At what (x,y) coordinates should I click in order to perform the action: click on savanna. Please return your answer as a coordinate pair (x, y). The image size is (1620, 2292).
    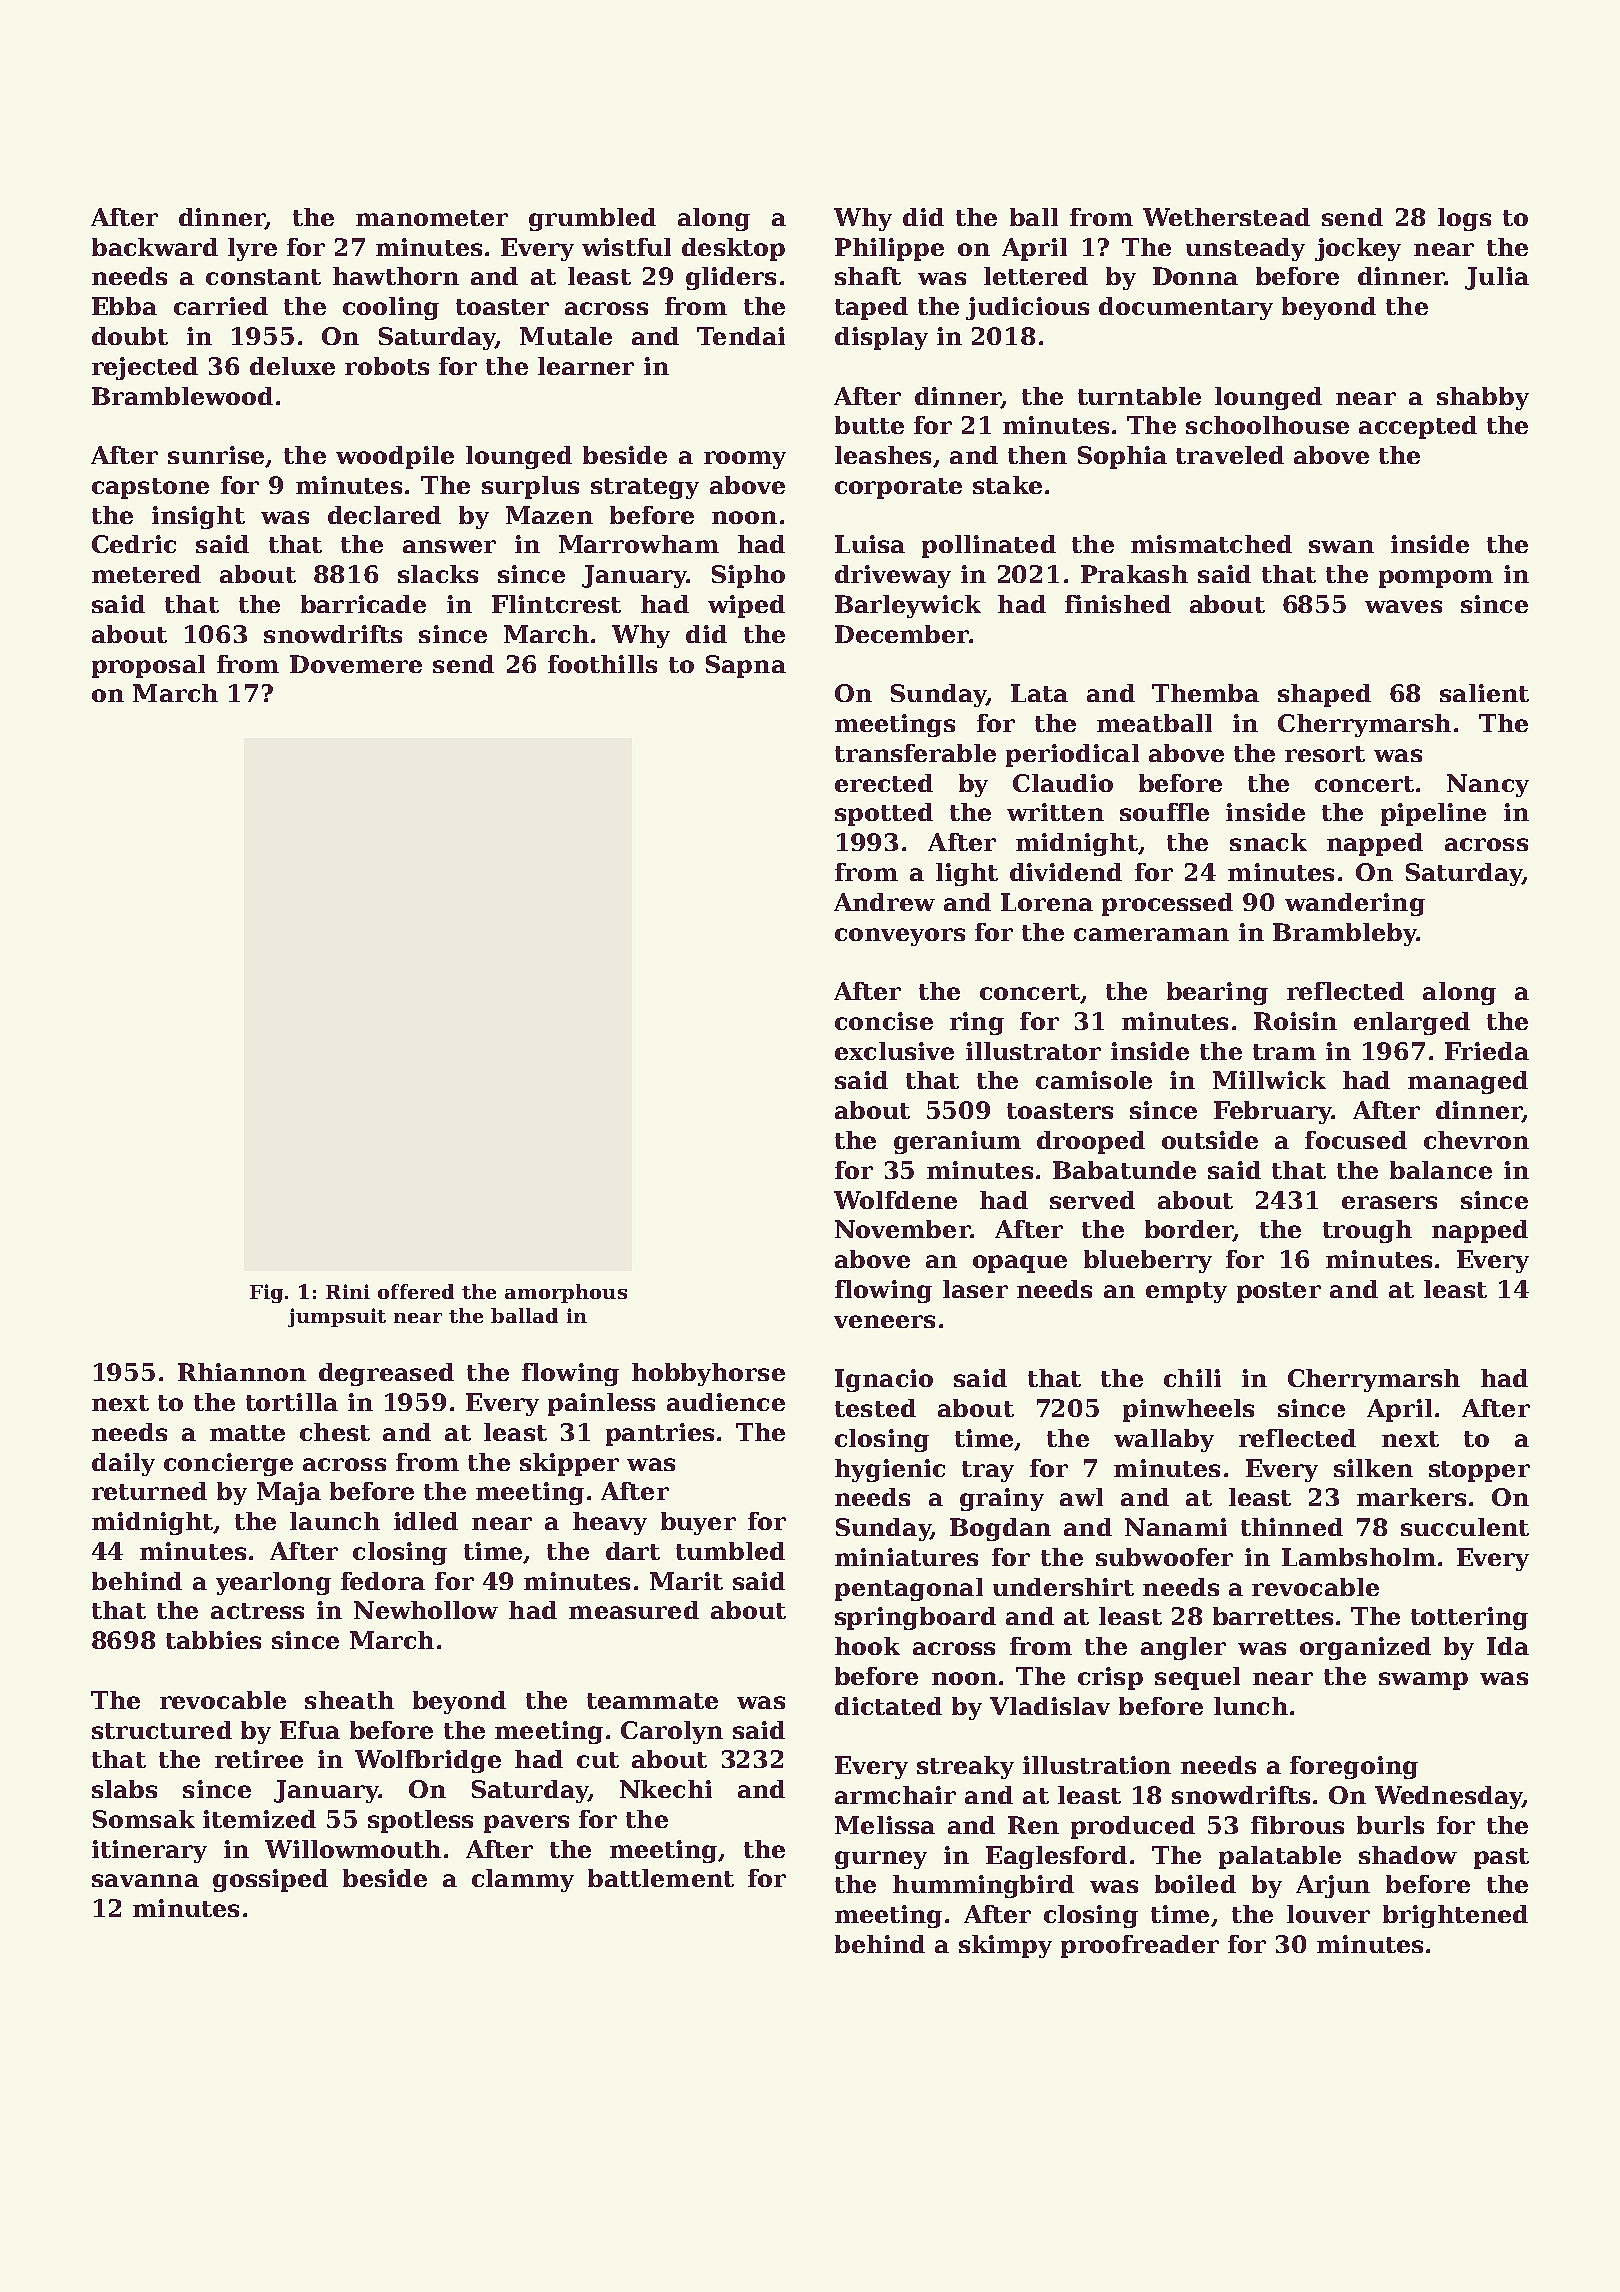
    Looking at the image, I should click on (145, 1880).
